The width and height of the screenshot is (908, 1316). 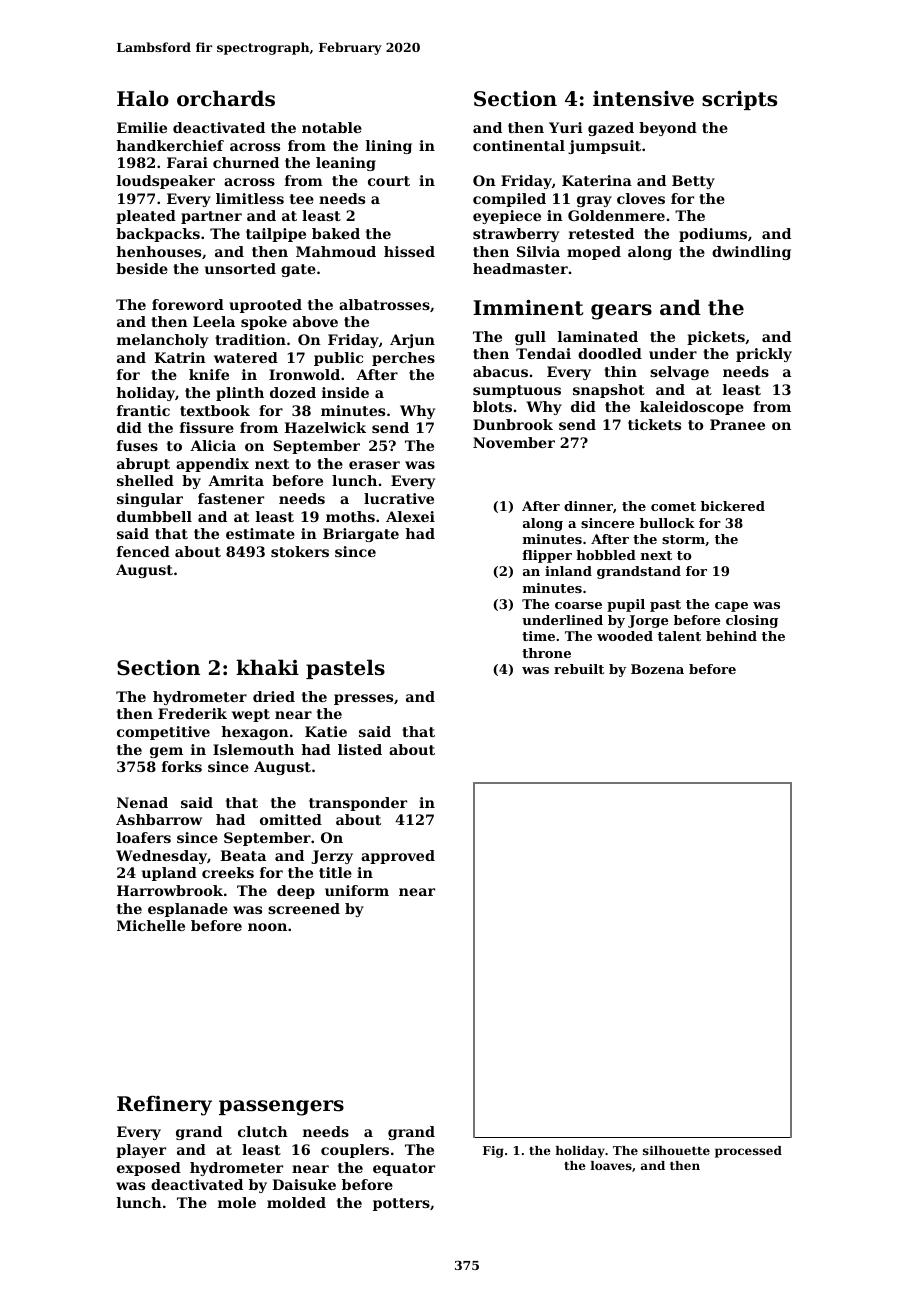 I want to click on Halo, so click(x=143, y=98).
